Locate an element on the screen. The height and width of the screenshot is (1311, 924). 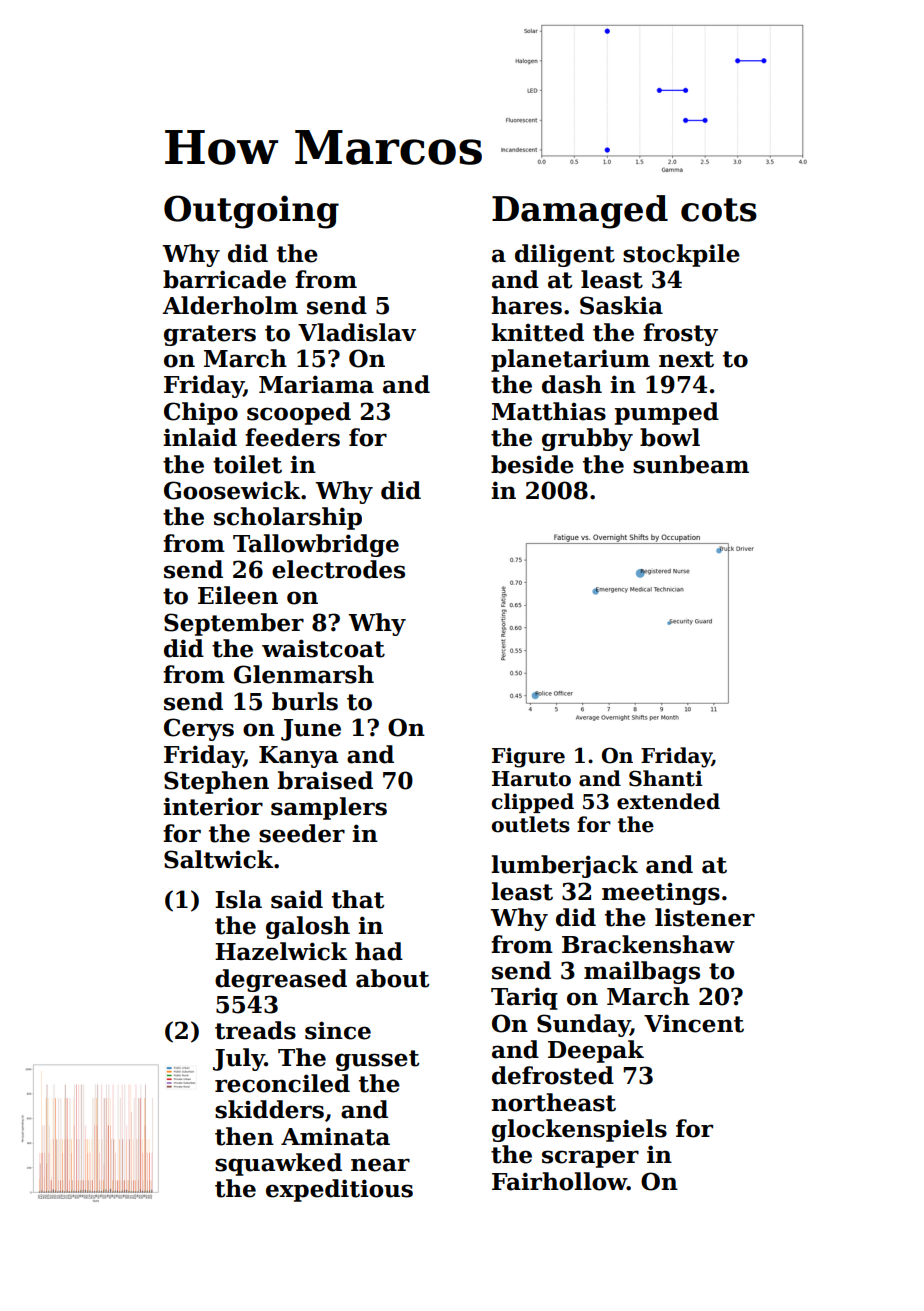
meetings is located at coordinates (661, 893).
